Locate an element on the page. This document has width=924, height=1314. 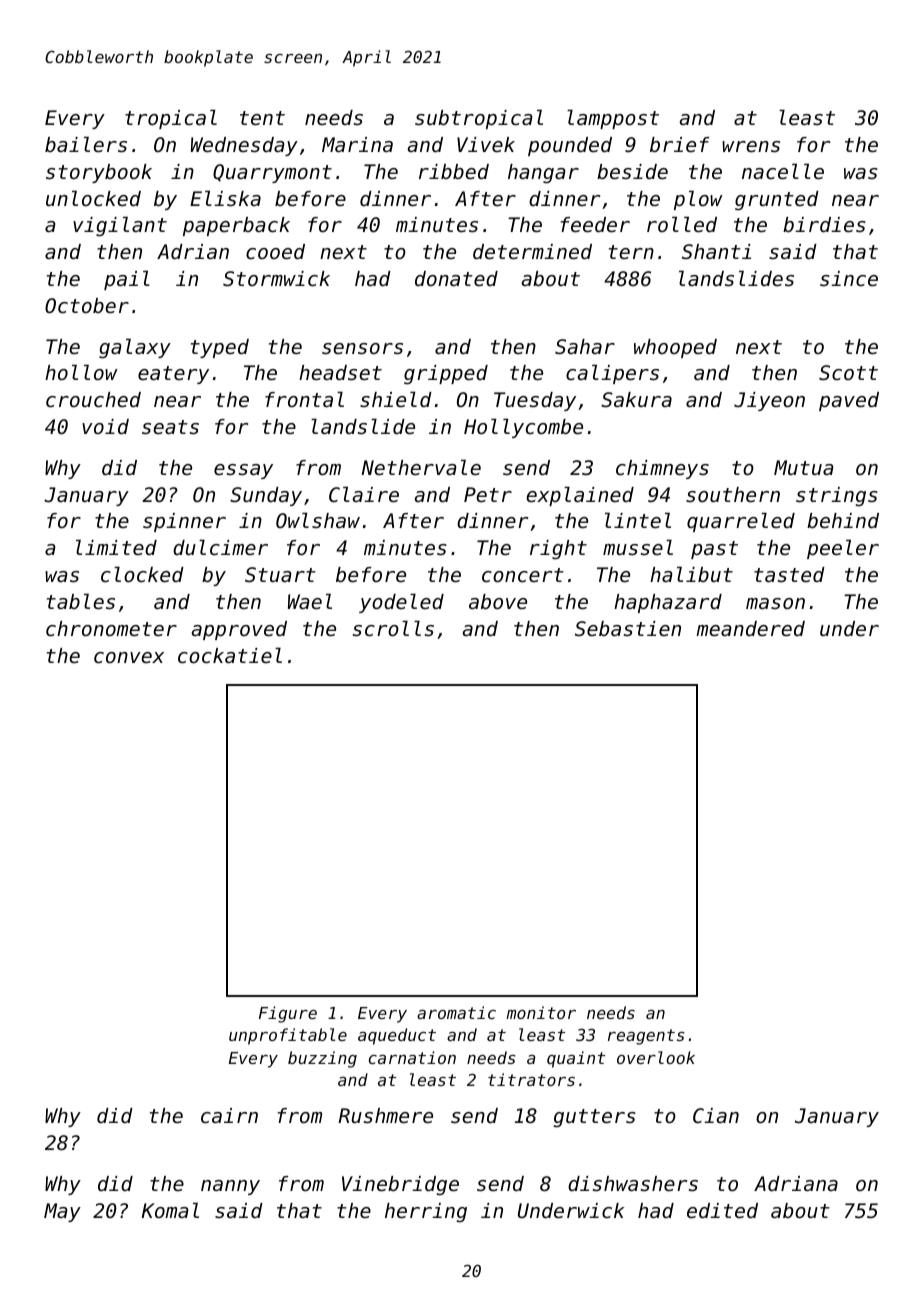
reagents is located at coordinates (646, 1037).
